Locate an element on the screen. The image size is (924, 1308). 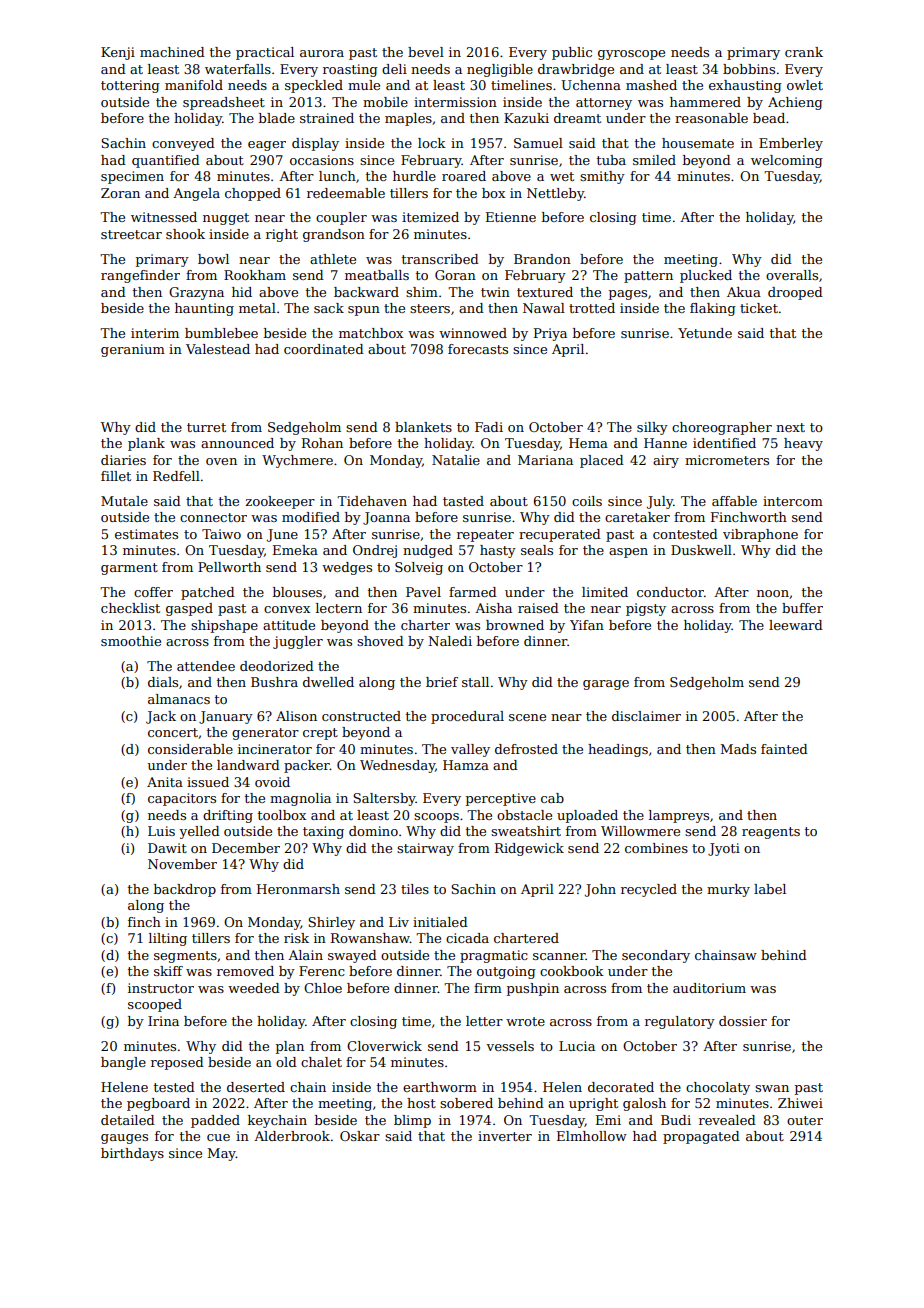
dossier is located at coordinates (743, 1021).
